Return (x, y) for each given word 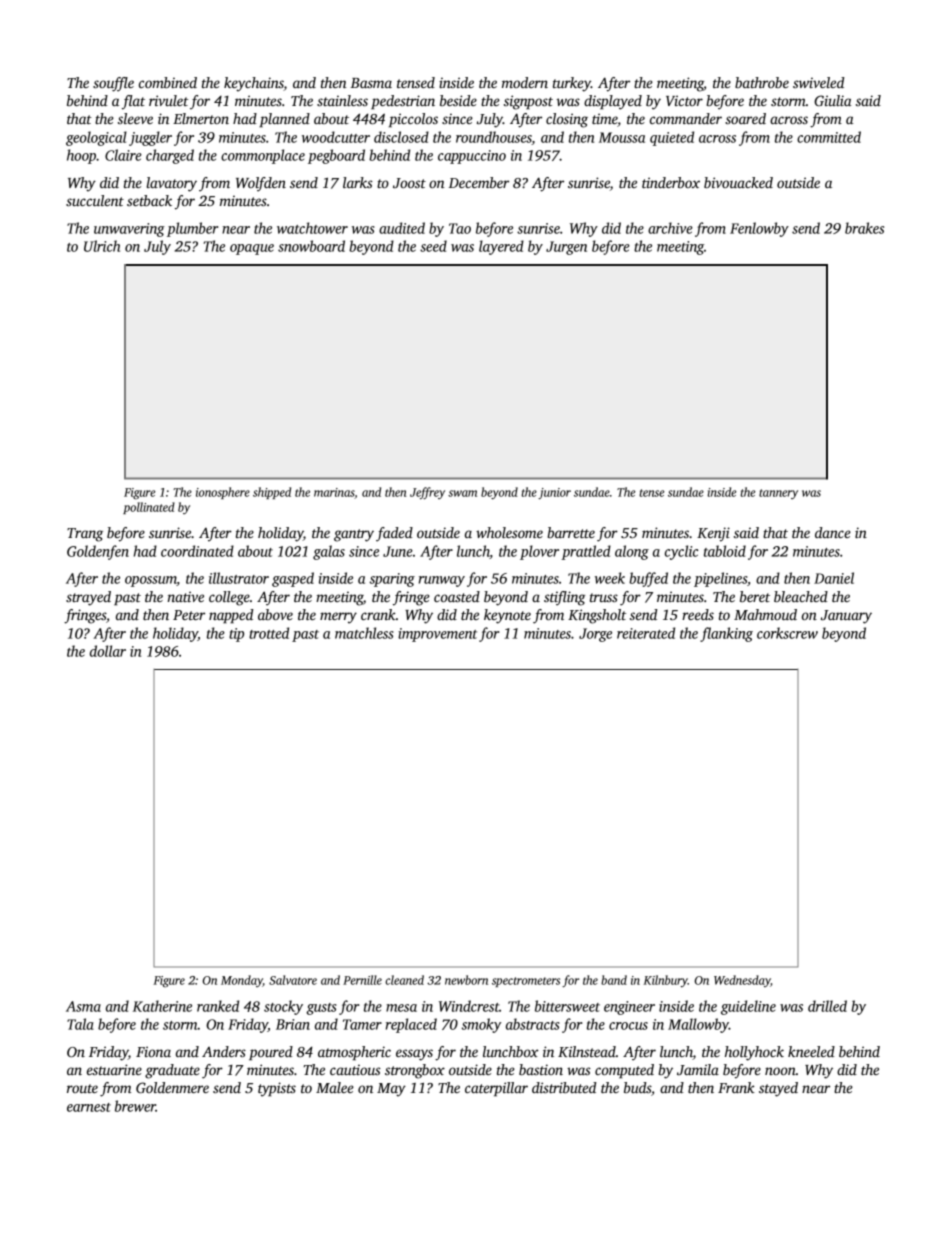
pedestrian (403, 102)
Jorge (595, 635)
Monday (242, 981)
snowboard (311, 246)
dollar (108, 651)
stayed (778, 1089)
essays (414, 1055)
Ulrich (102, 246)
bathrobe (762, 82)
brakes (864, 228)
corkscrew (787, 633)
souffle (113, 84)
